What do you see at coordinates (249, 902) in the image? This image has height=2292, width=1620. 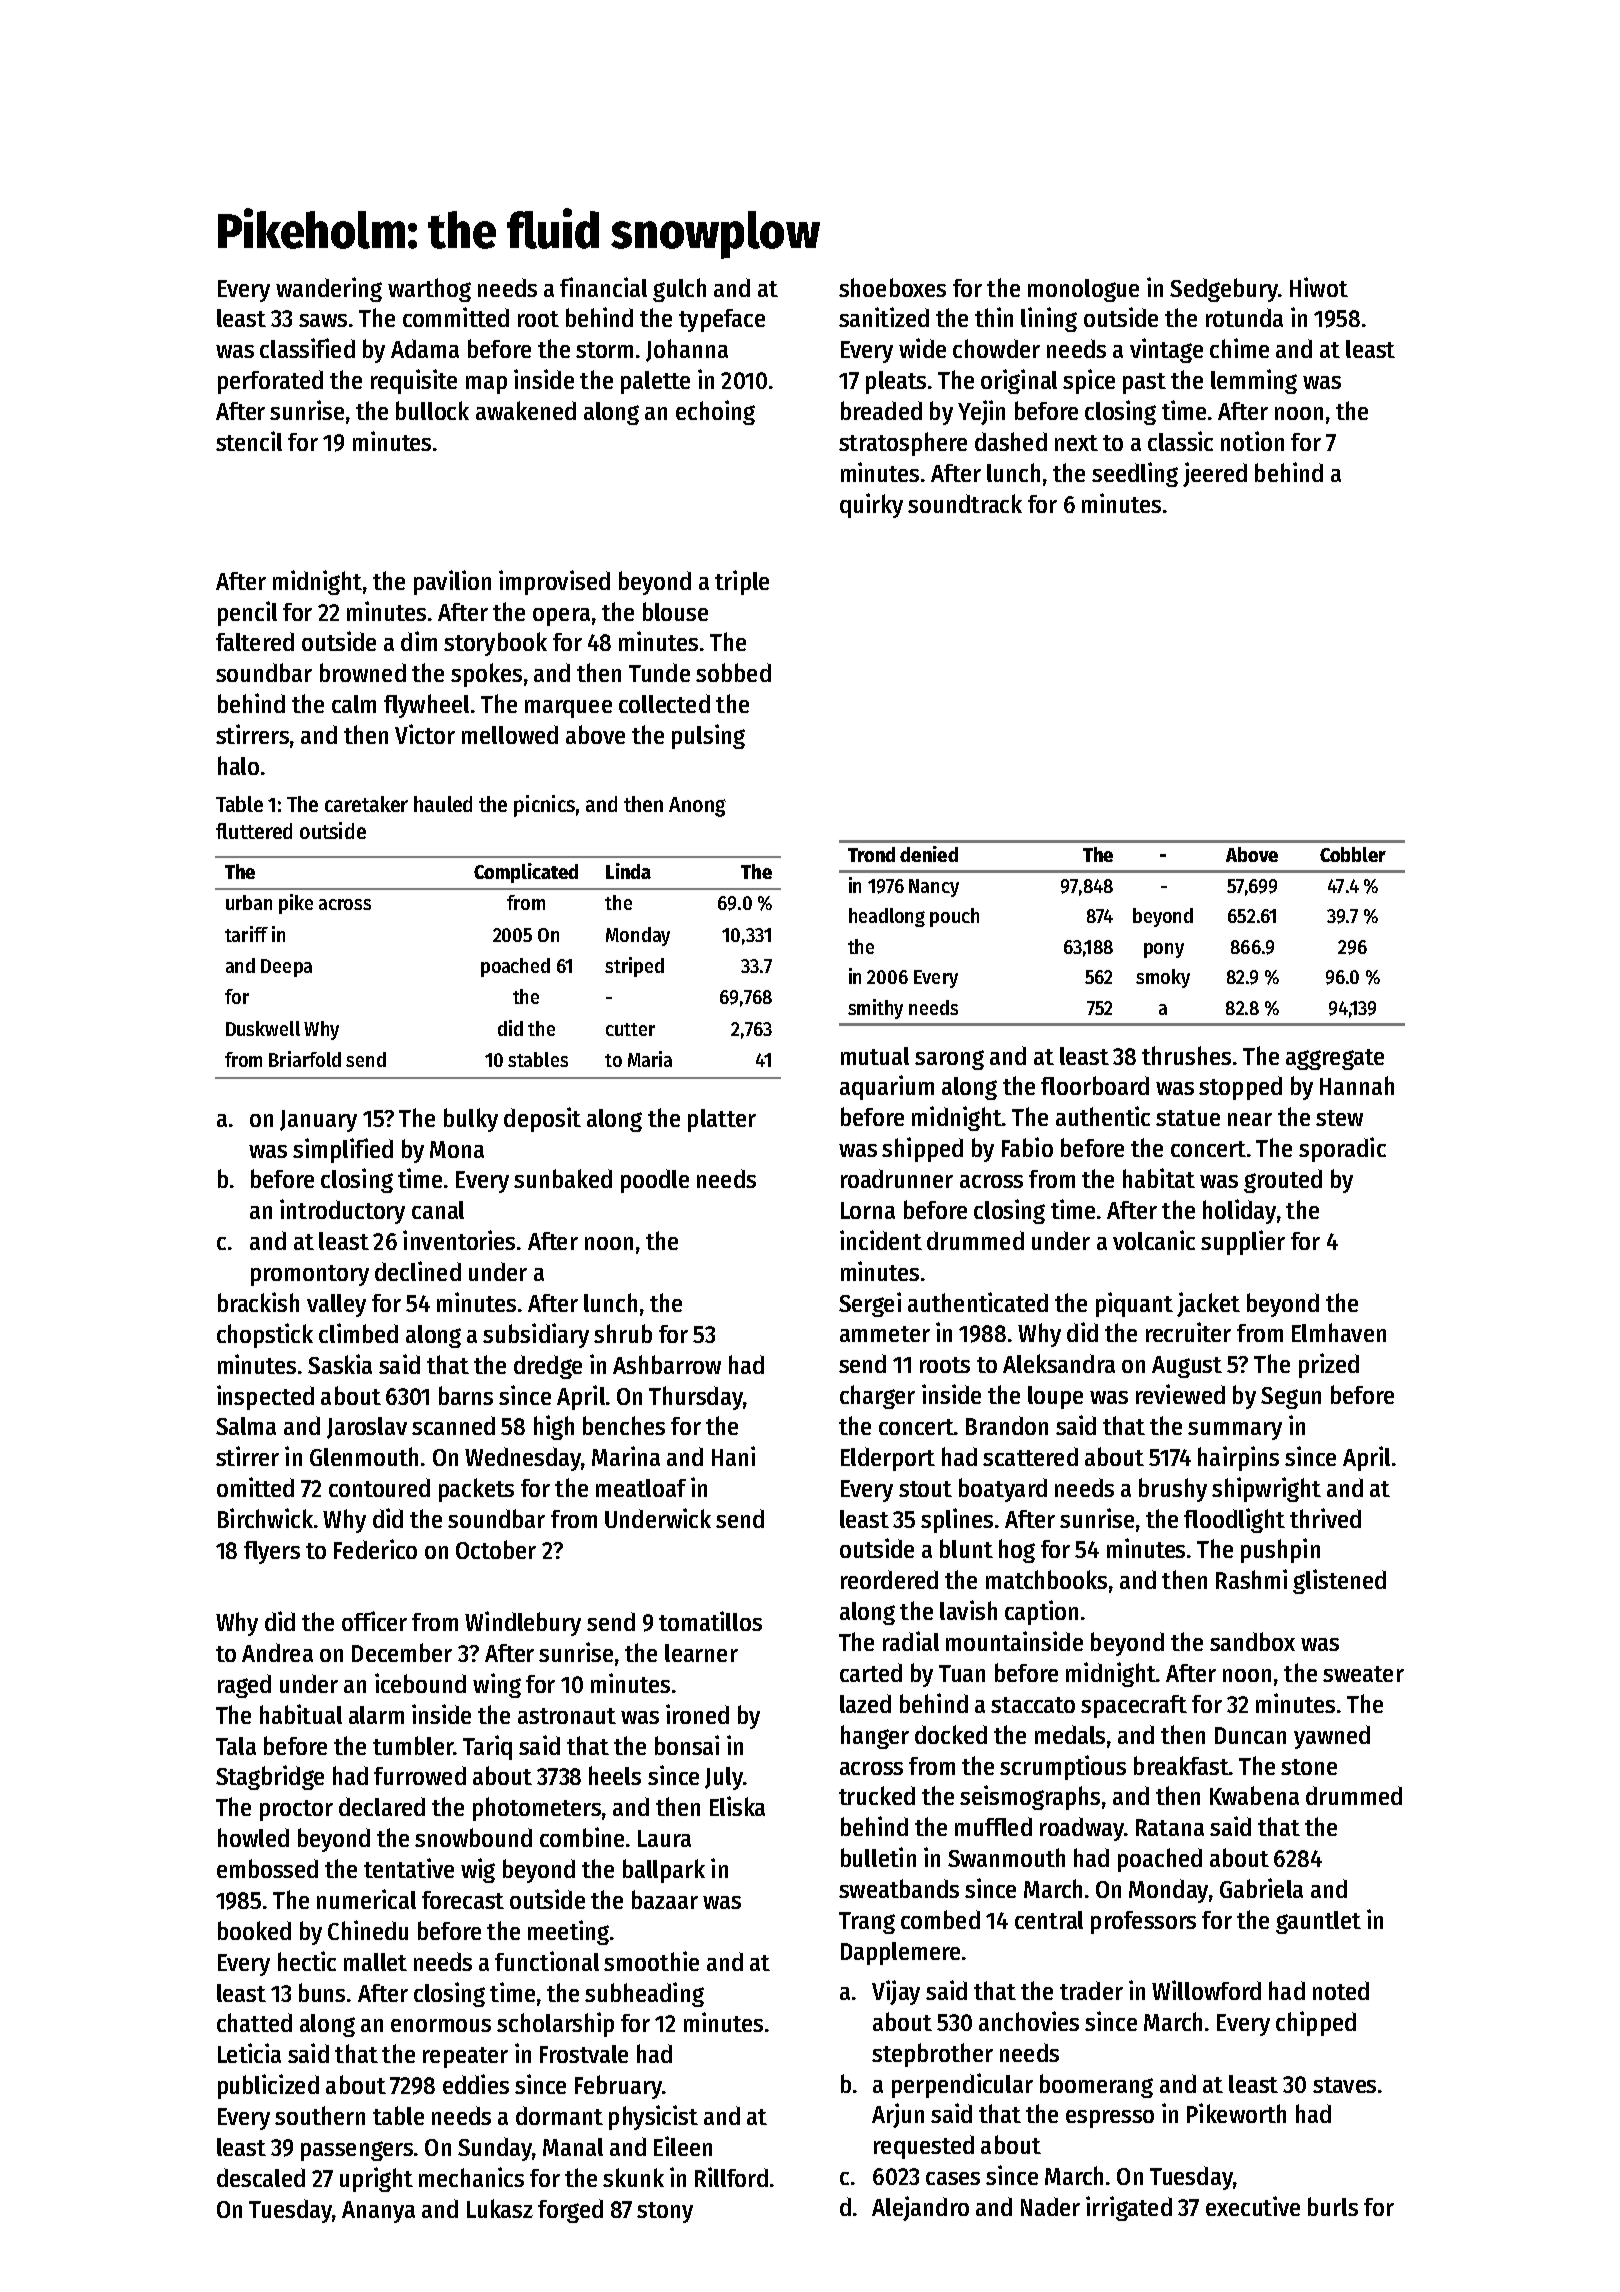 I see `urban` at bounding box center [249, 902].
